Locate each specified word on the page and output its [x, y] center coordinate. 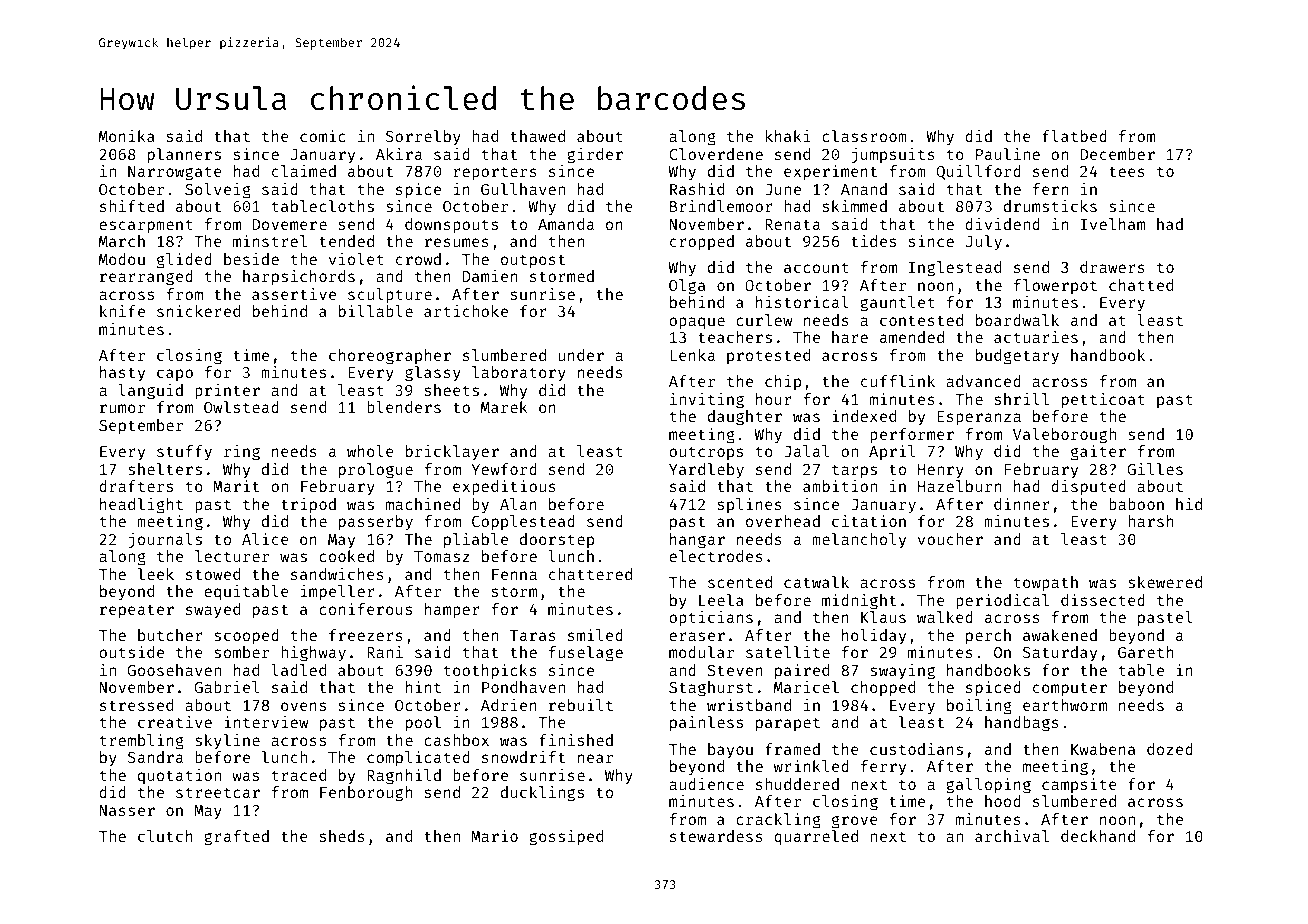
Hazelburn [959, 486]
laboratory [519, 373]
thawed [537, 136]
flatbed [1074, 136]
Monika [127, 136]
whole [370, 451]
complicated [418, 758]
